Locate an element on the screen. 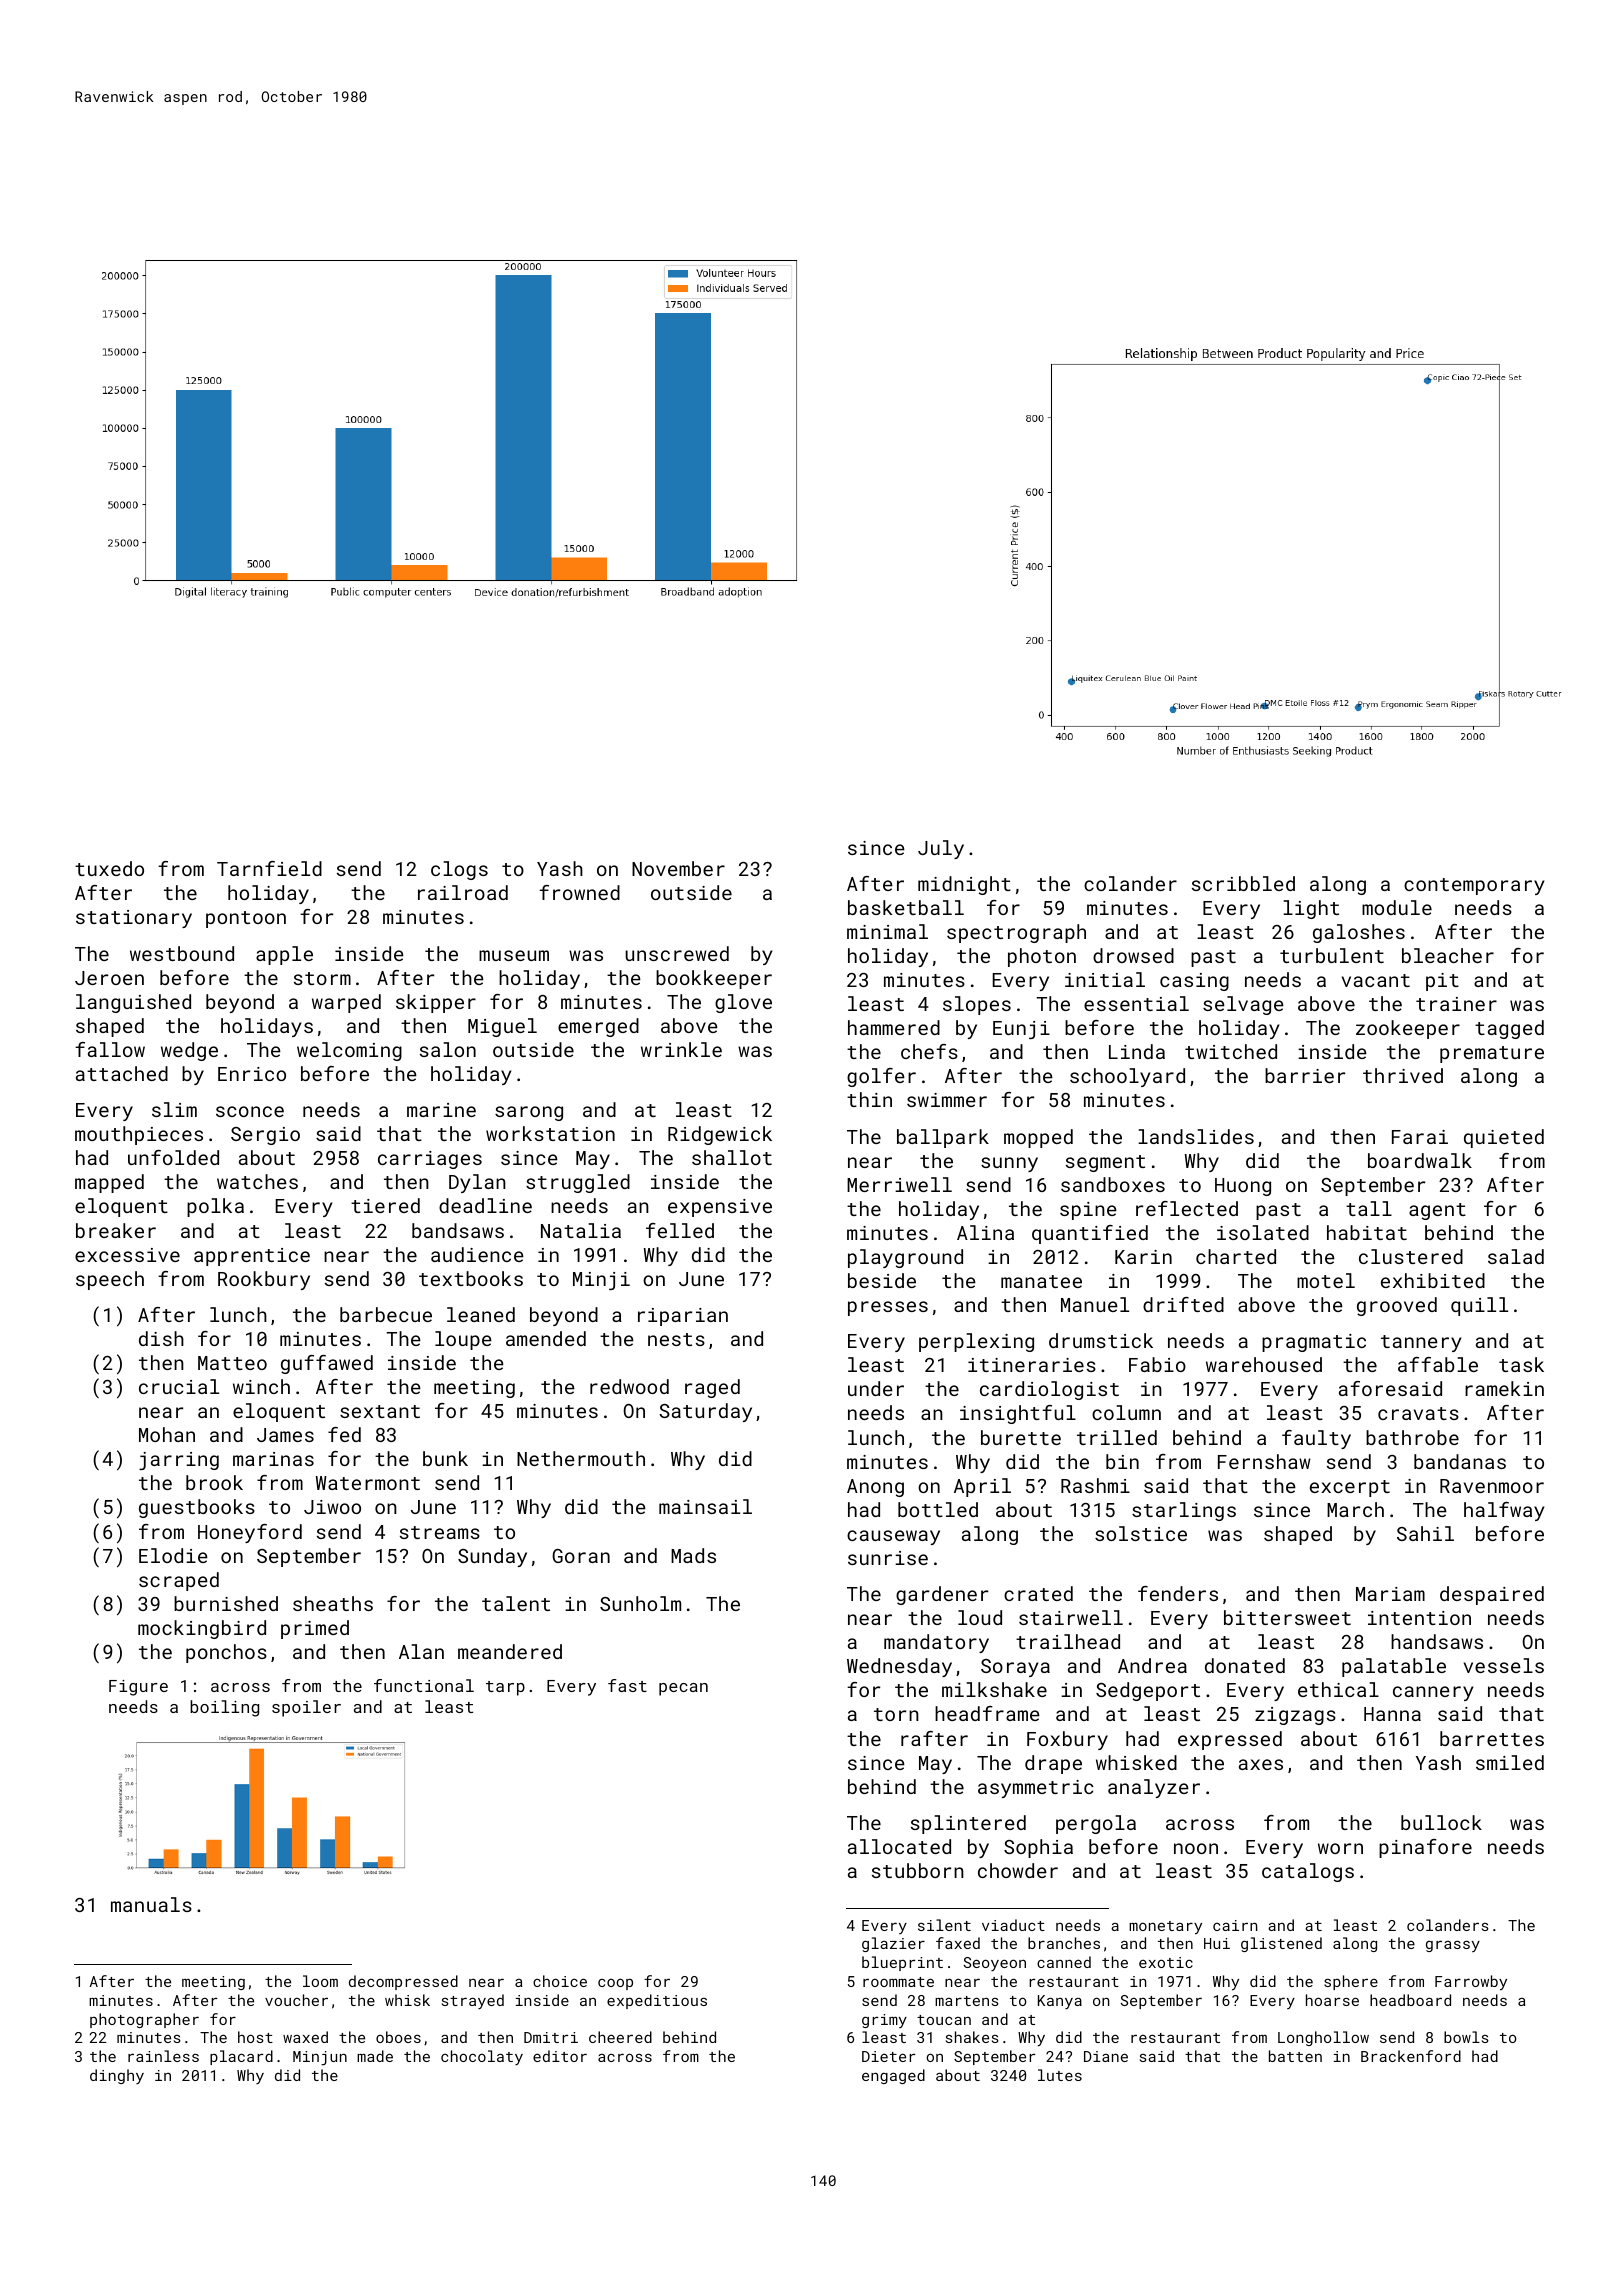 The image size is (1620, 2292). perplexing is located at coordinates (976, 1342).
